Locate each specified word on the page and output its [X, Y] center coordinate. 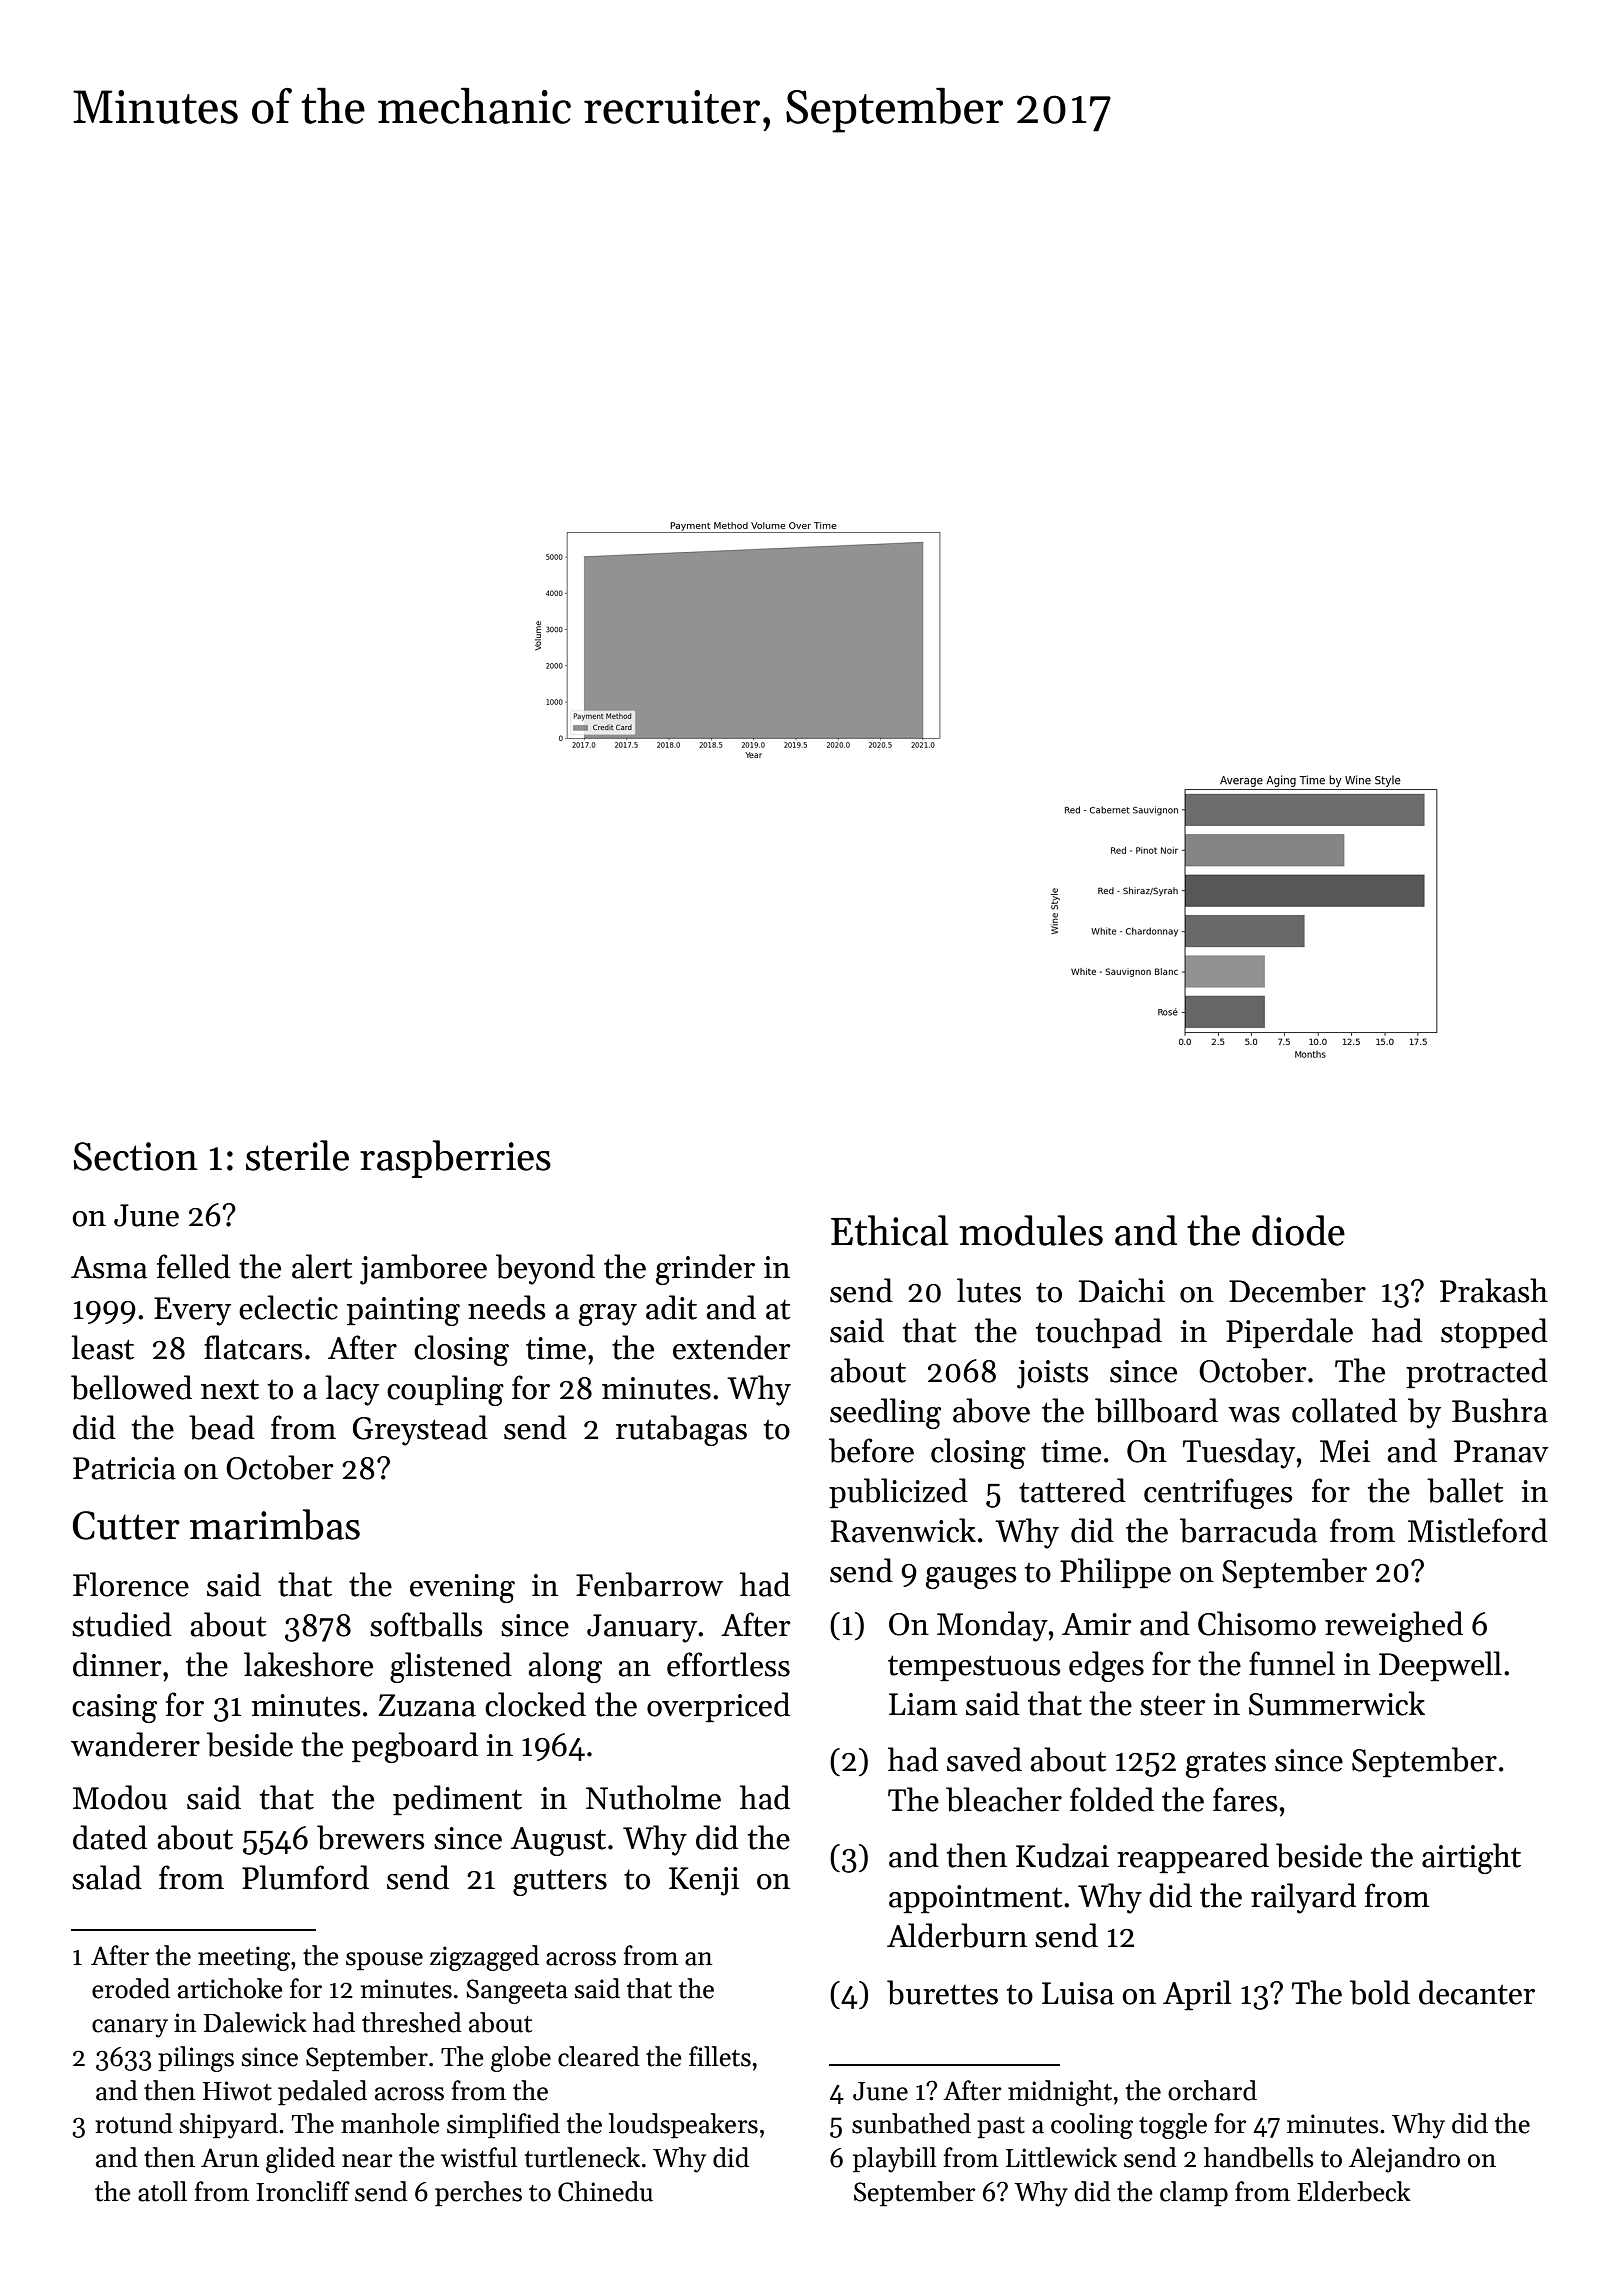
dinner [117, 1664]
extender [731, 1347]
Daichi [1122, 1290]
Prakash [1494, 1290]
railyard [1303, 1898]
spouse [384, 1961]
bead [222, 1427]
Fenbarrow [649, 1584]
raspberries [455, 1159]
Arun [230, 2158]
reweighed [1394, 1626]
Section [135, 1156]
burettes [942, 1992]
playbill [895, 2160]
